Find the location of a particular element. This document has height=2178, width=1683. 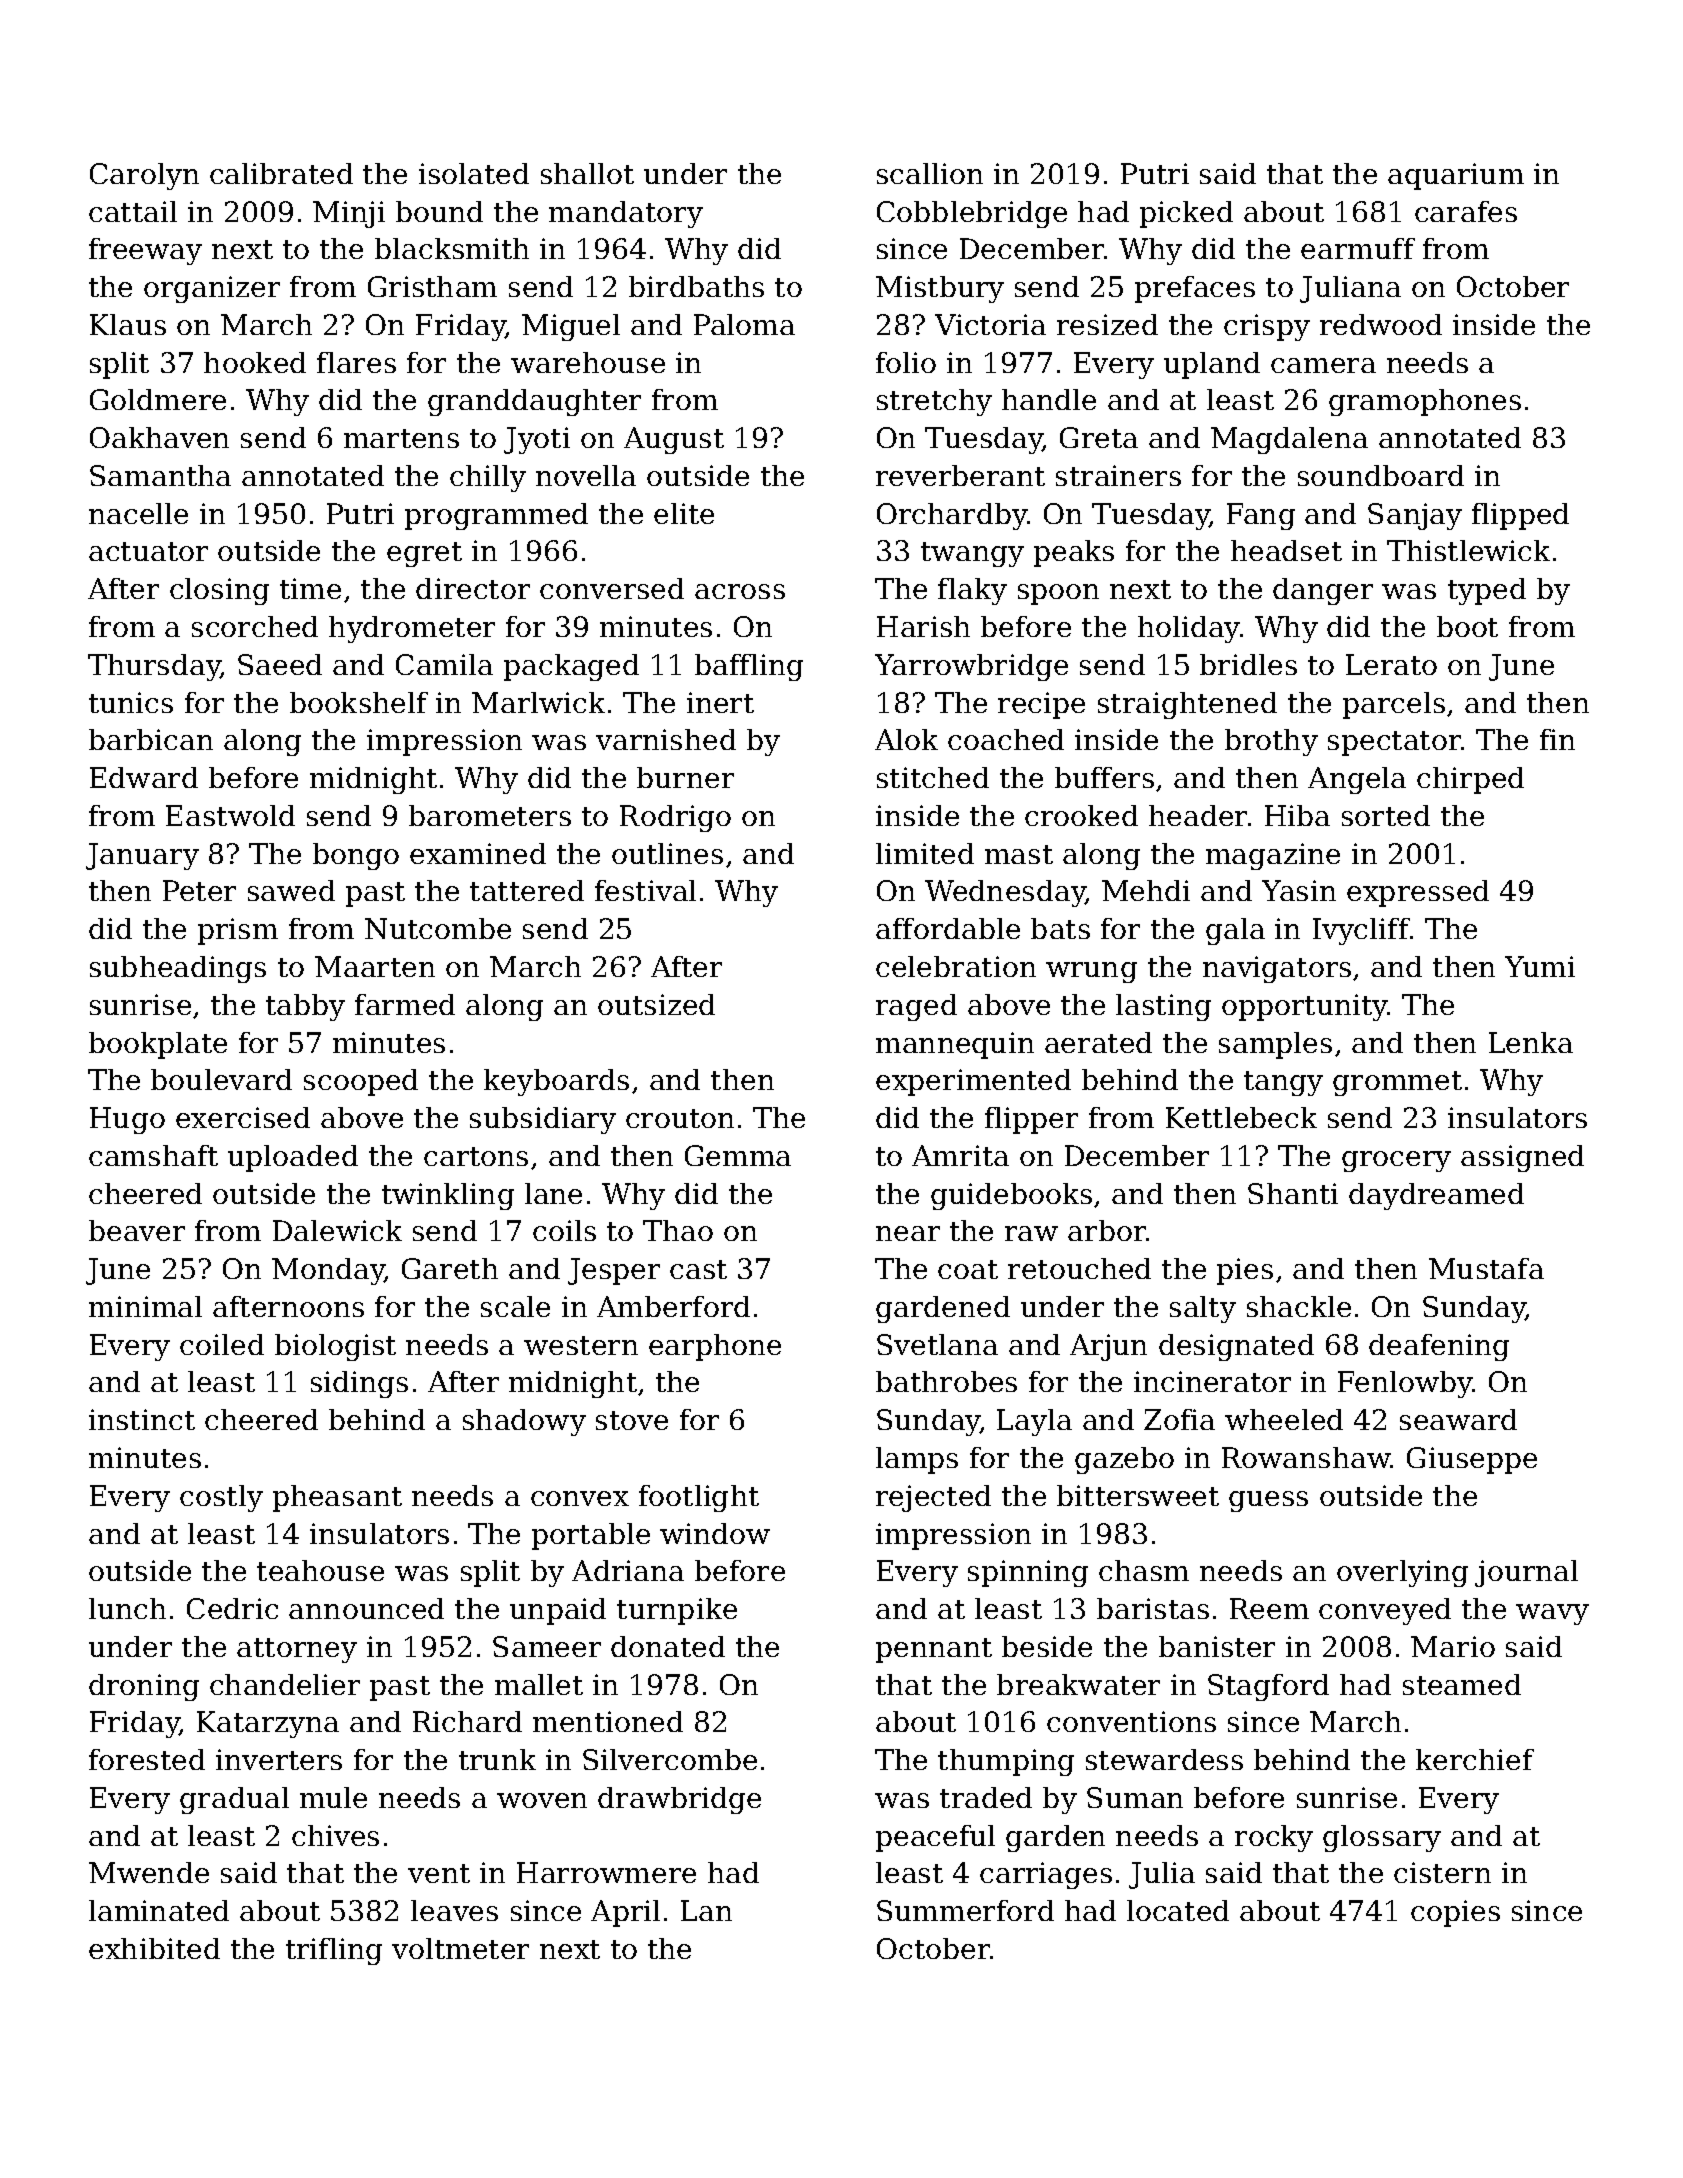

headset is located at coordinates (1286, 550).
